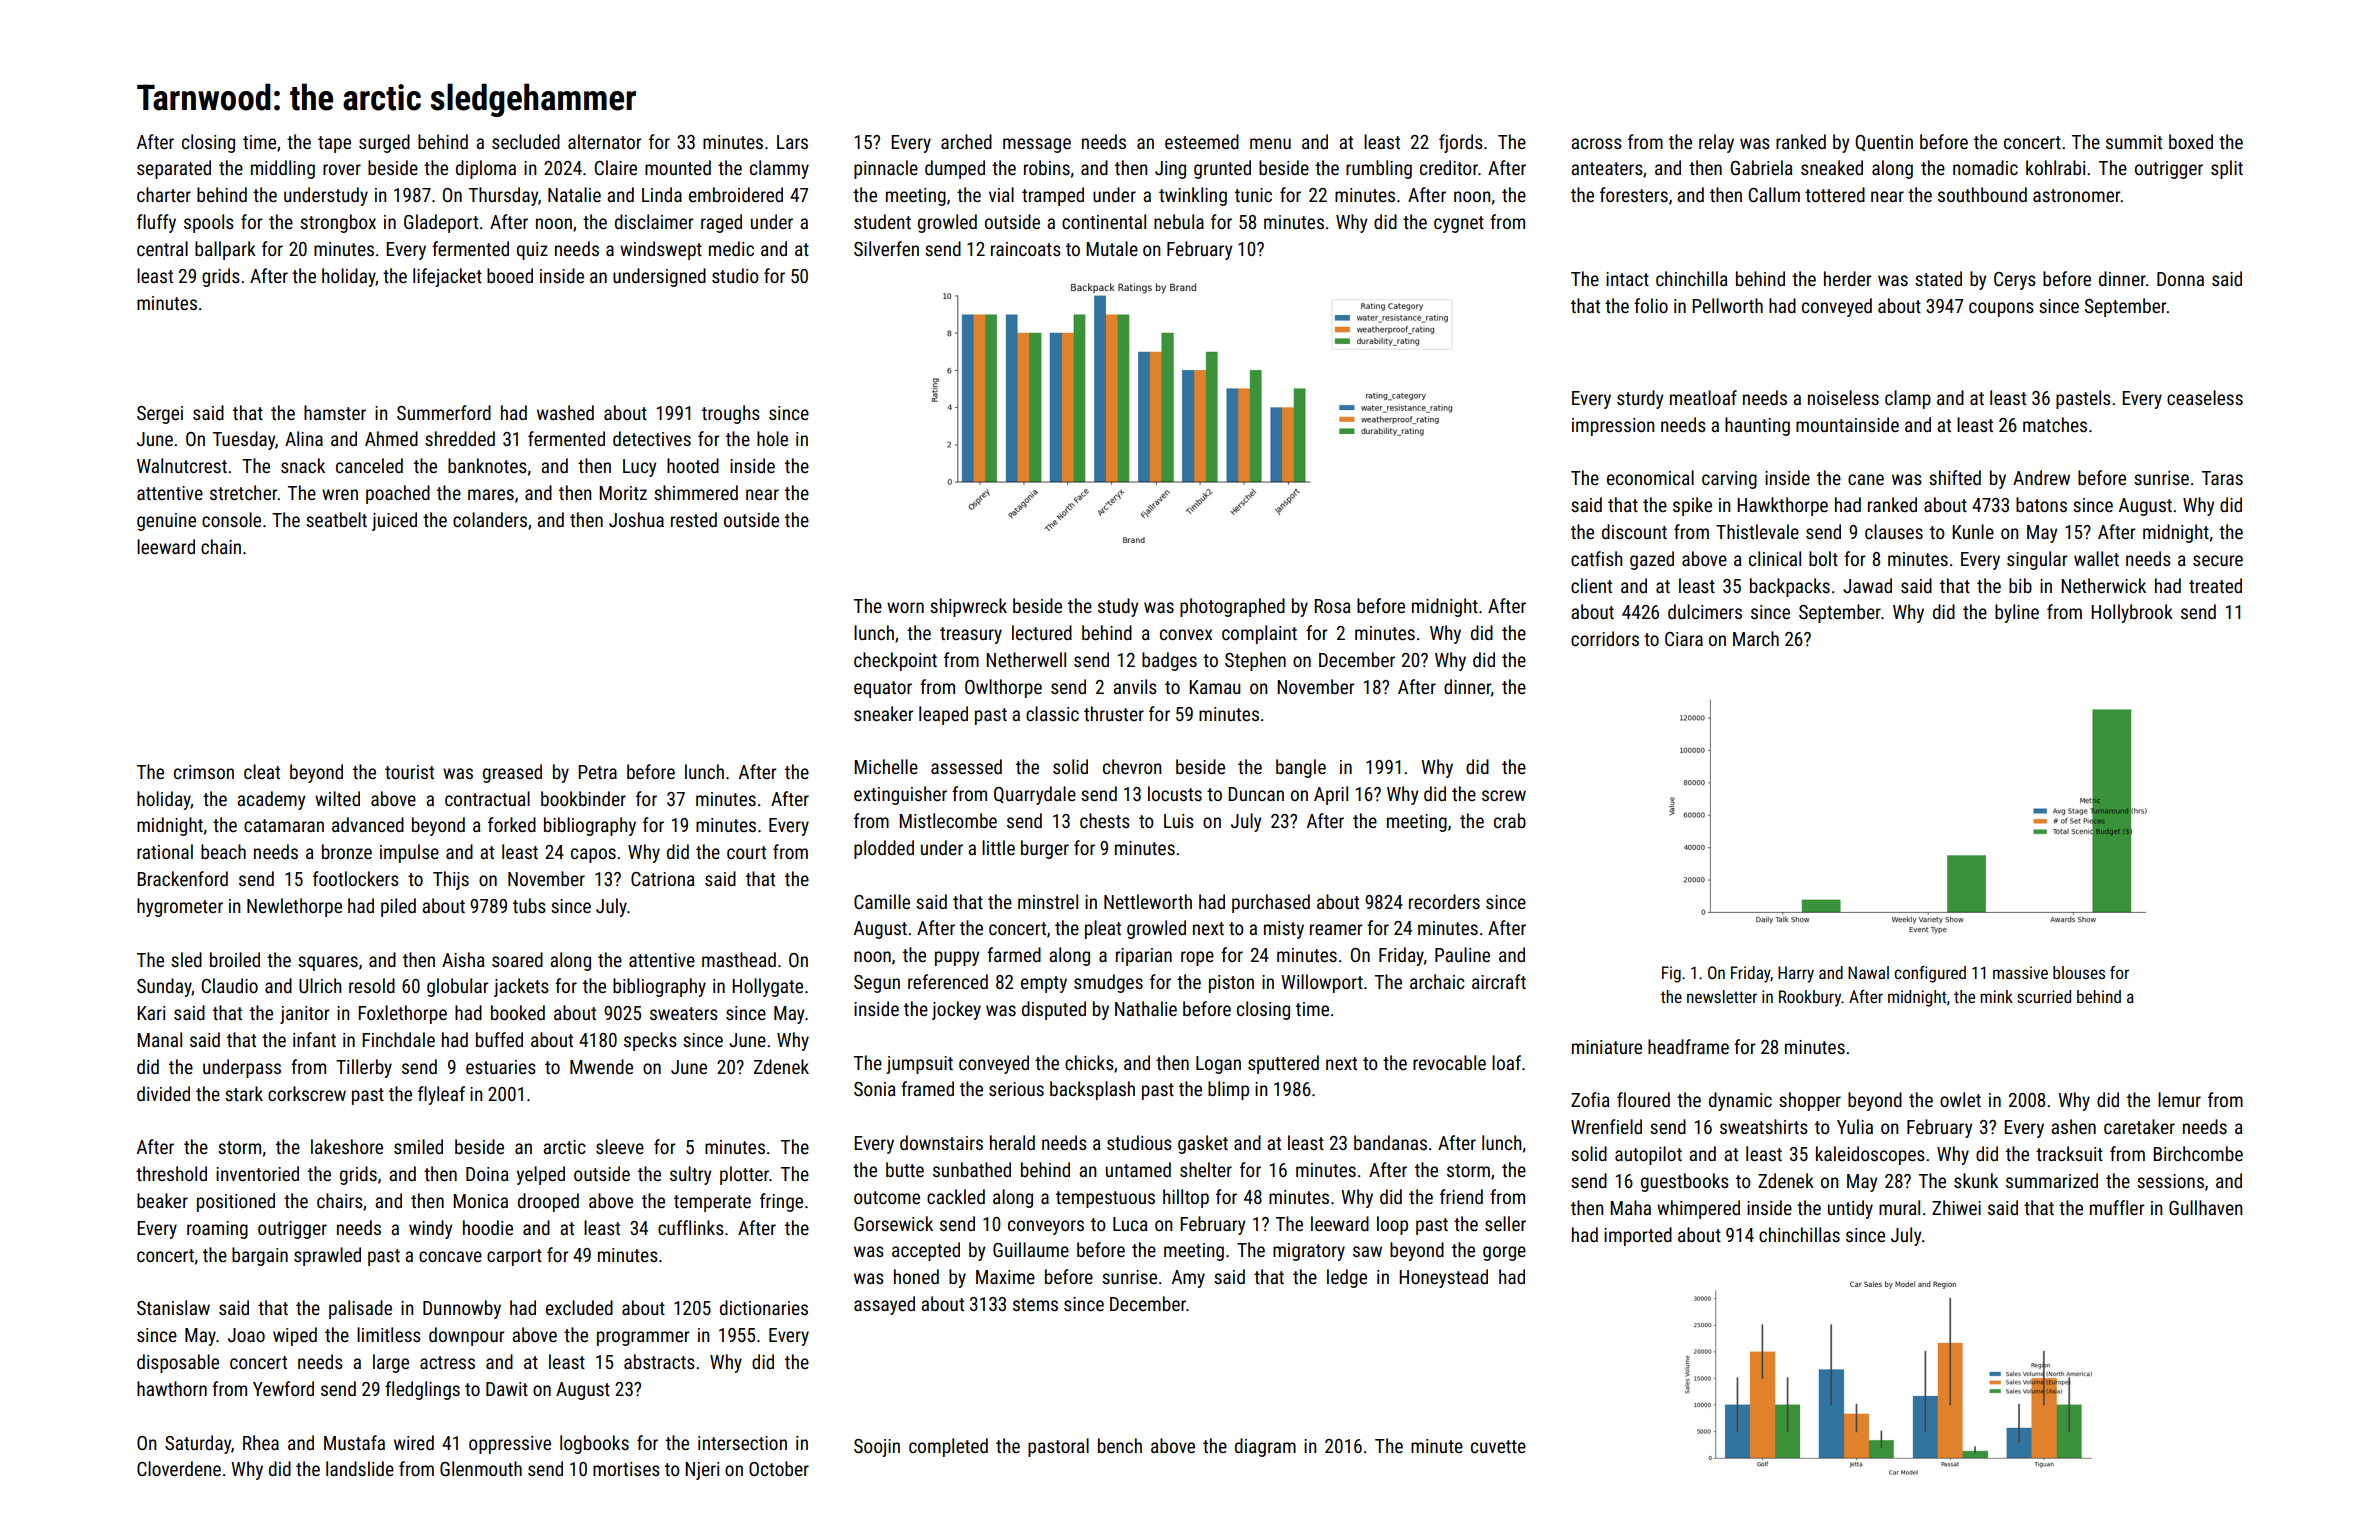 Image resolution: width=2380 pixels, height=1540 pixels. What do you see at coordinates (2001, 309) in the image?
I see `coupons` at bounding box center [2001, 309].
